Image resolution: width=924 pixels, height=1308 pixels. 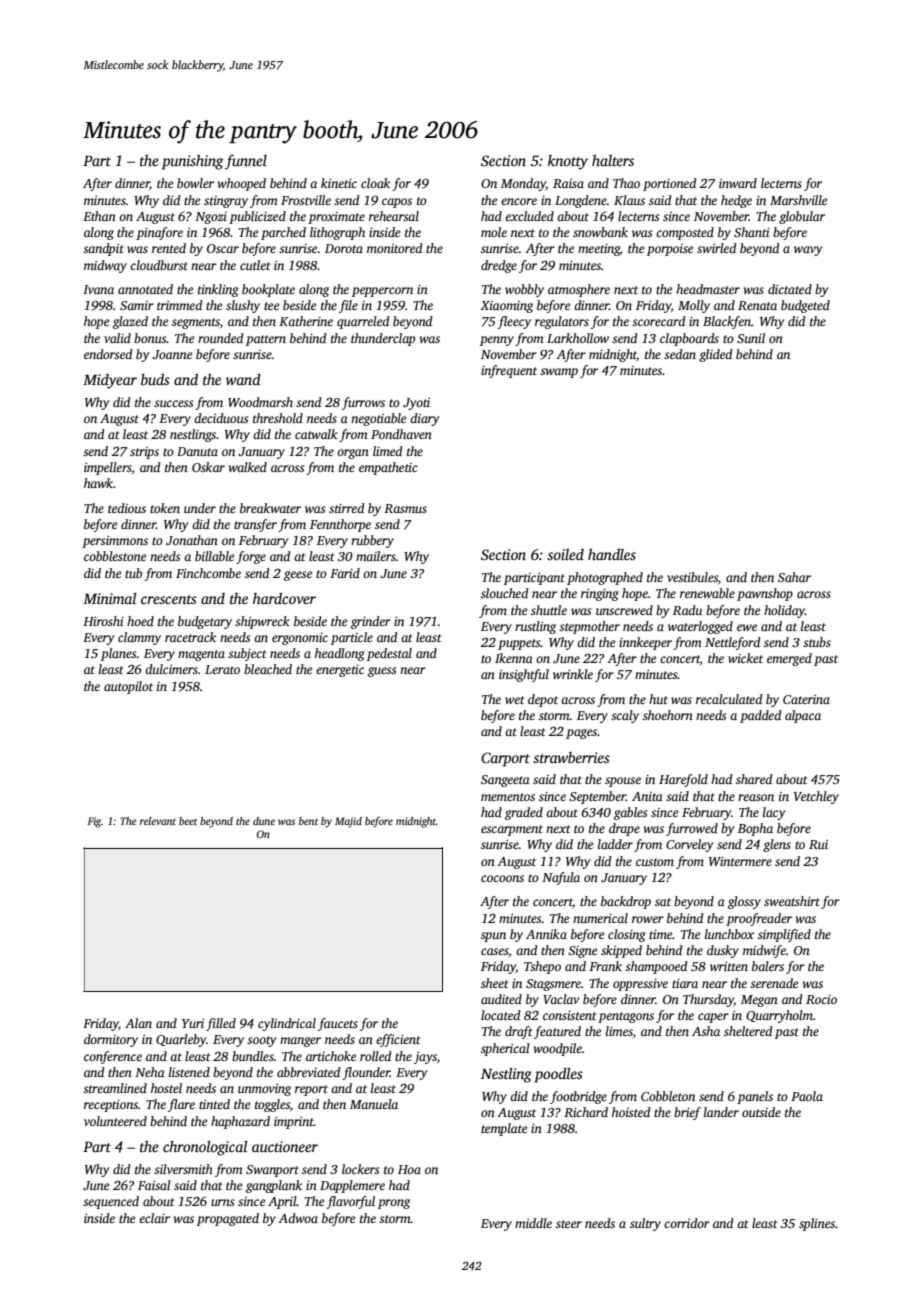 I want to click on prong, so click(x=394, y=1204).
